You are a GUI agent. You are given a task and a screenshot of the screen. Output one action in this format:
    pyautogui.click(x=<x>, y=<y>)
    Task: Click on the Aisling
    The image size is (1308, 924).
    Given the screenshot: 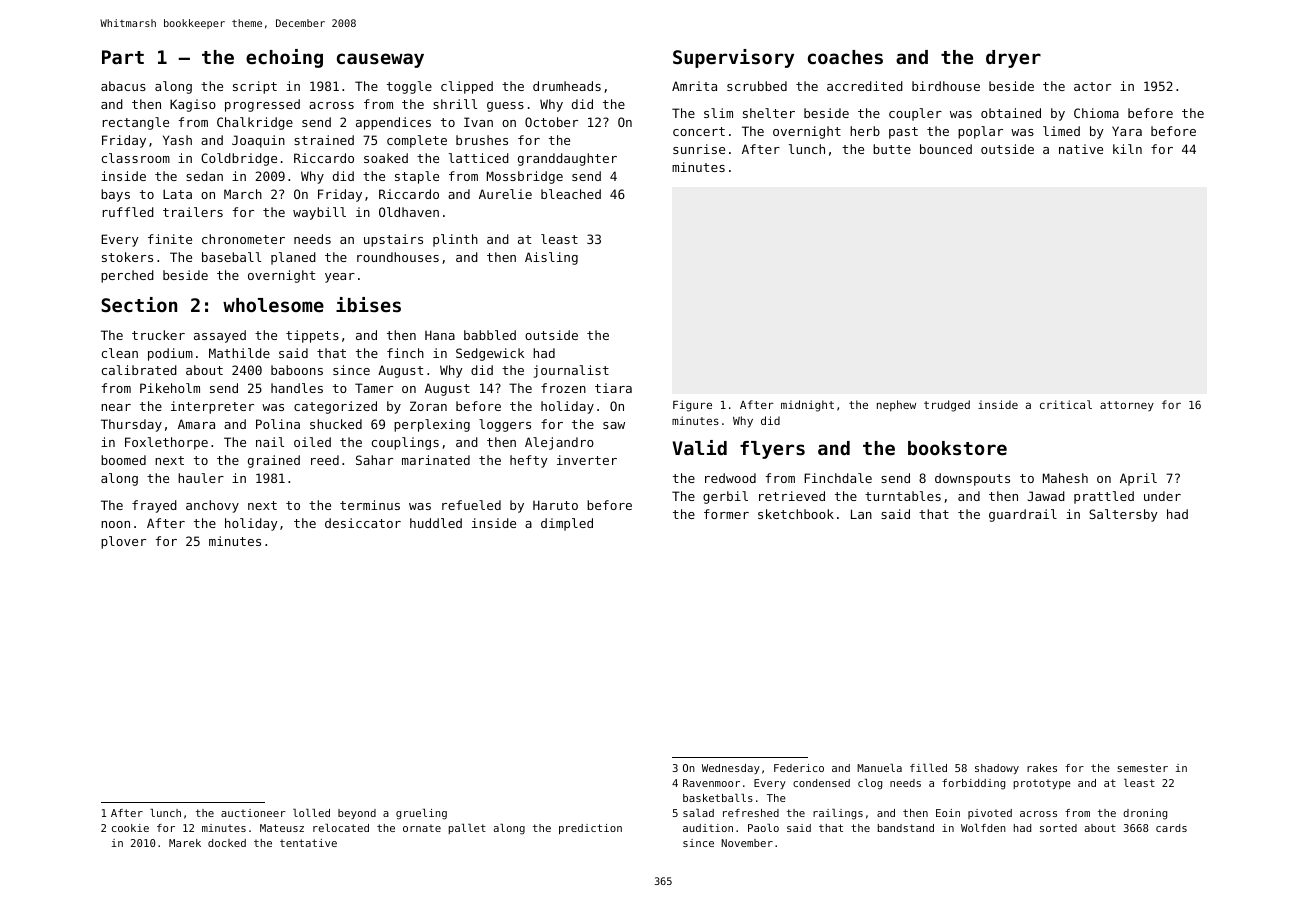 What is the action you would take?
    pyautogui.click(x=551, y=258)
